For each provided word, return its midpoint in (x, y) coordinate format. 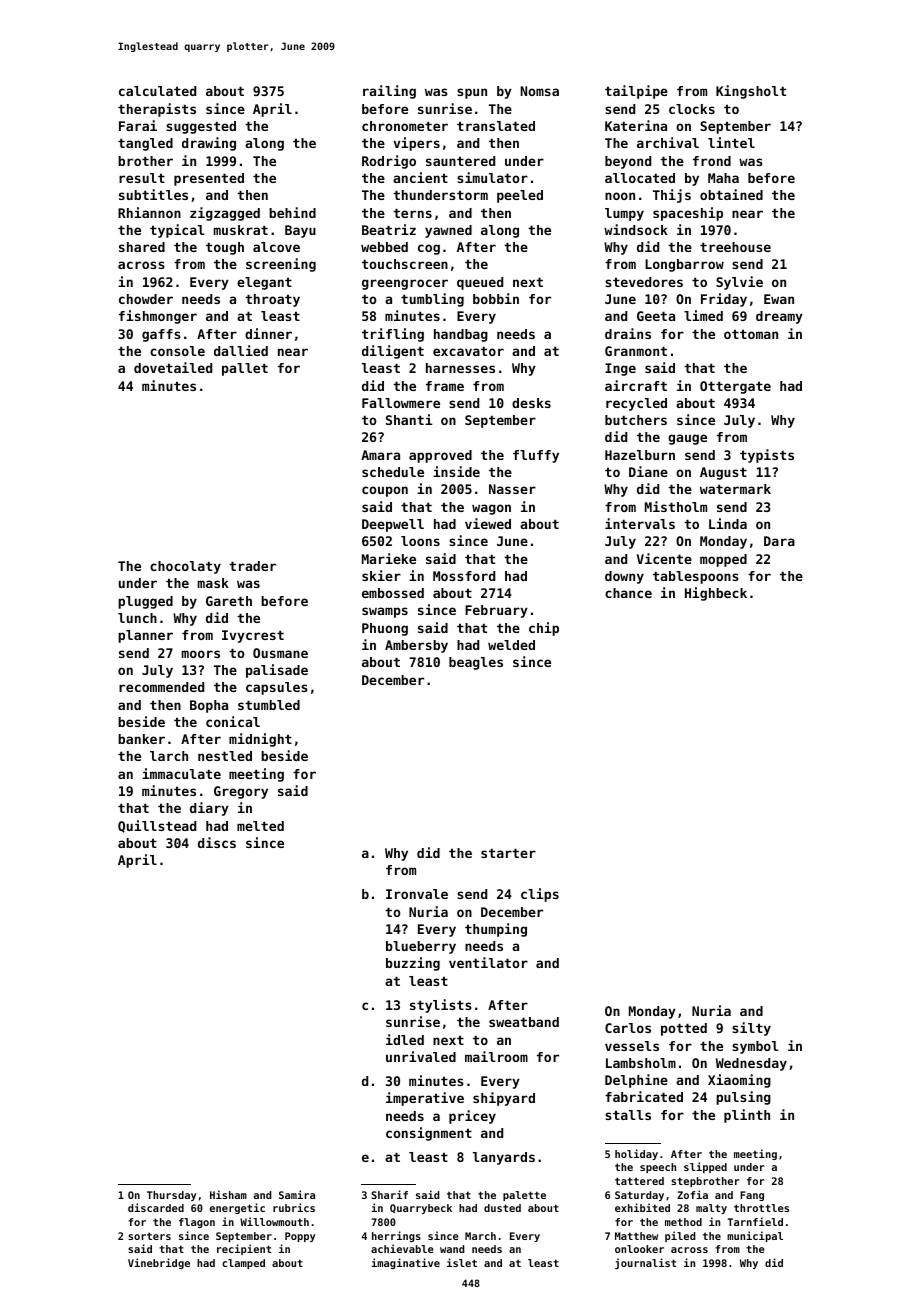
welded (511, 645)
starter (508, 853)
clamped (243, 1264)
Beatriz (389, 229)
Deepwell (393, 525)
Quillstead (157, 826)
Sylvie (739, 283)
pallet (245, 369)
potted (684, 1029)
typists (767, 456)
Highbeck (716, 594)
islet (462, 1262)
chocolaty (185, 567)
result (142, 178)
